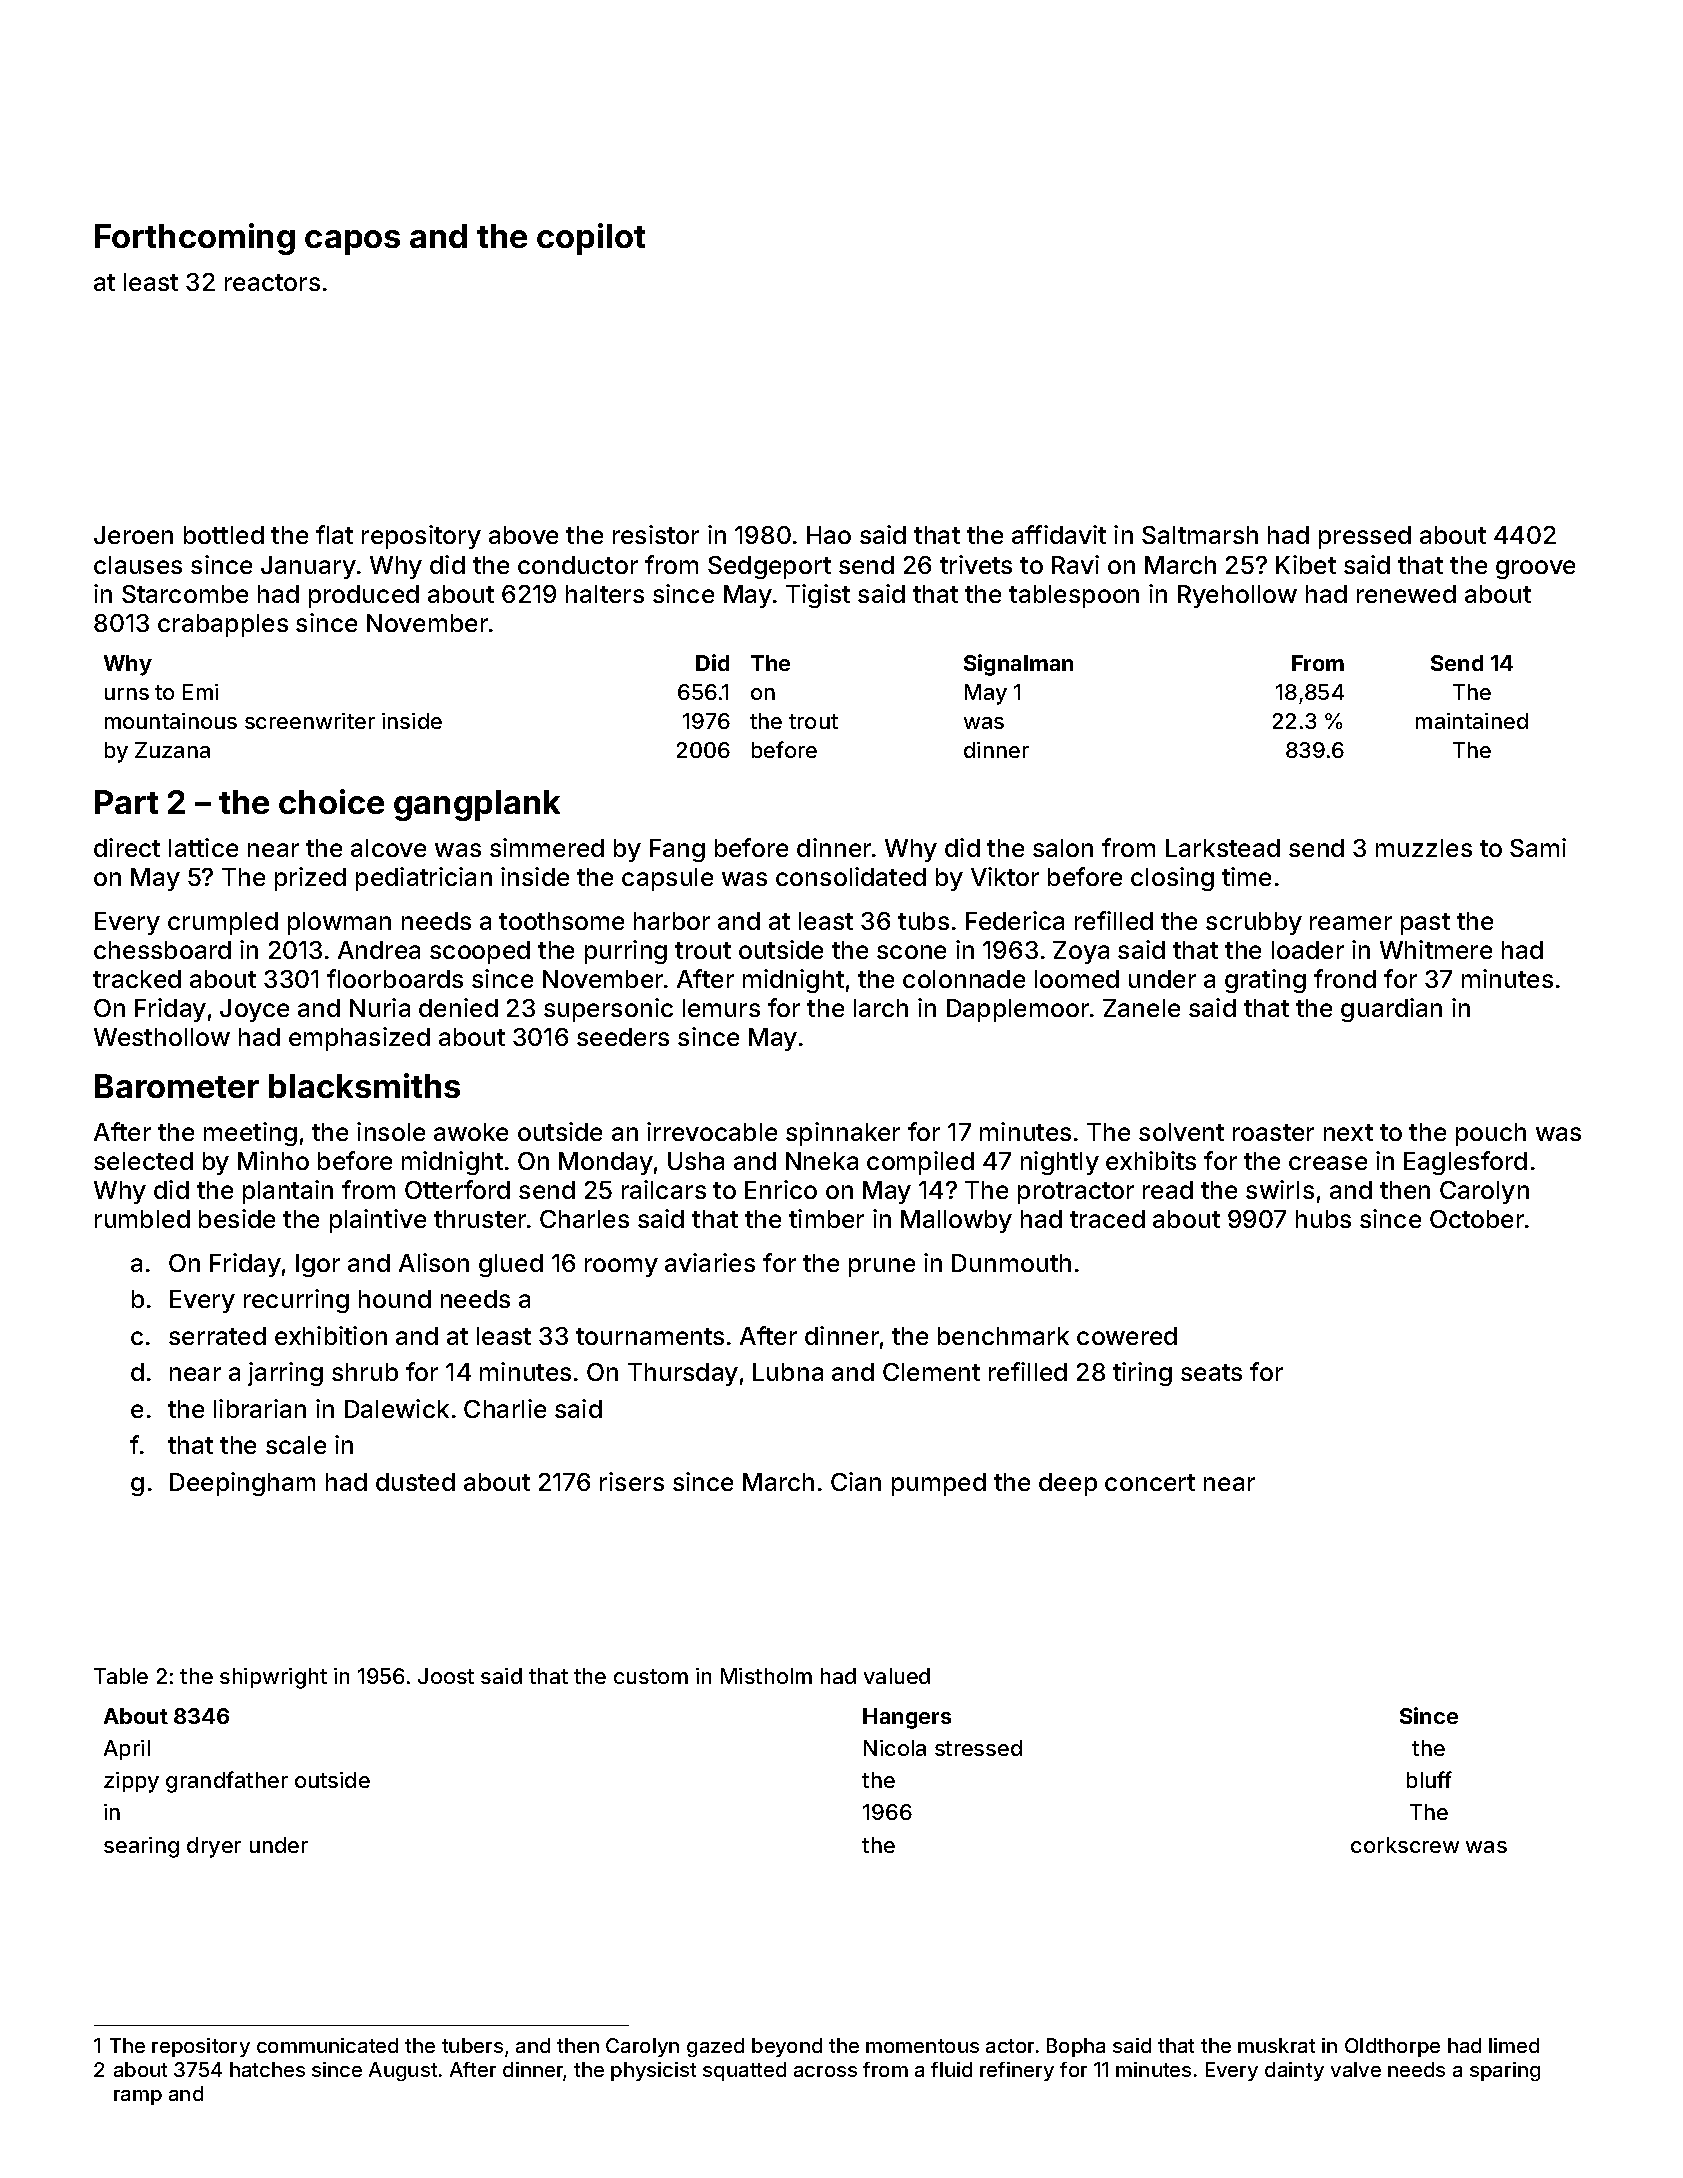  I want to click on affidavit, so click(1059, 534).
